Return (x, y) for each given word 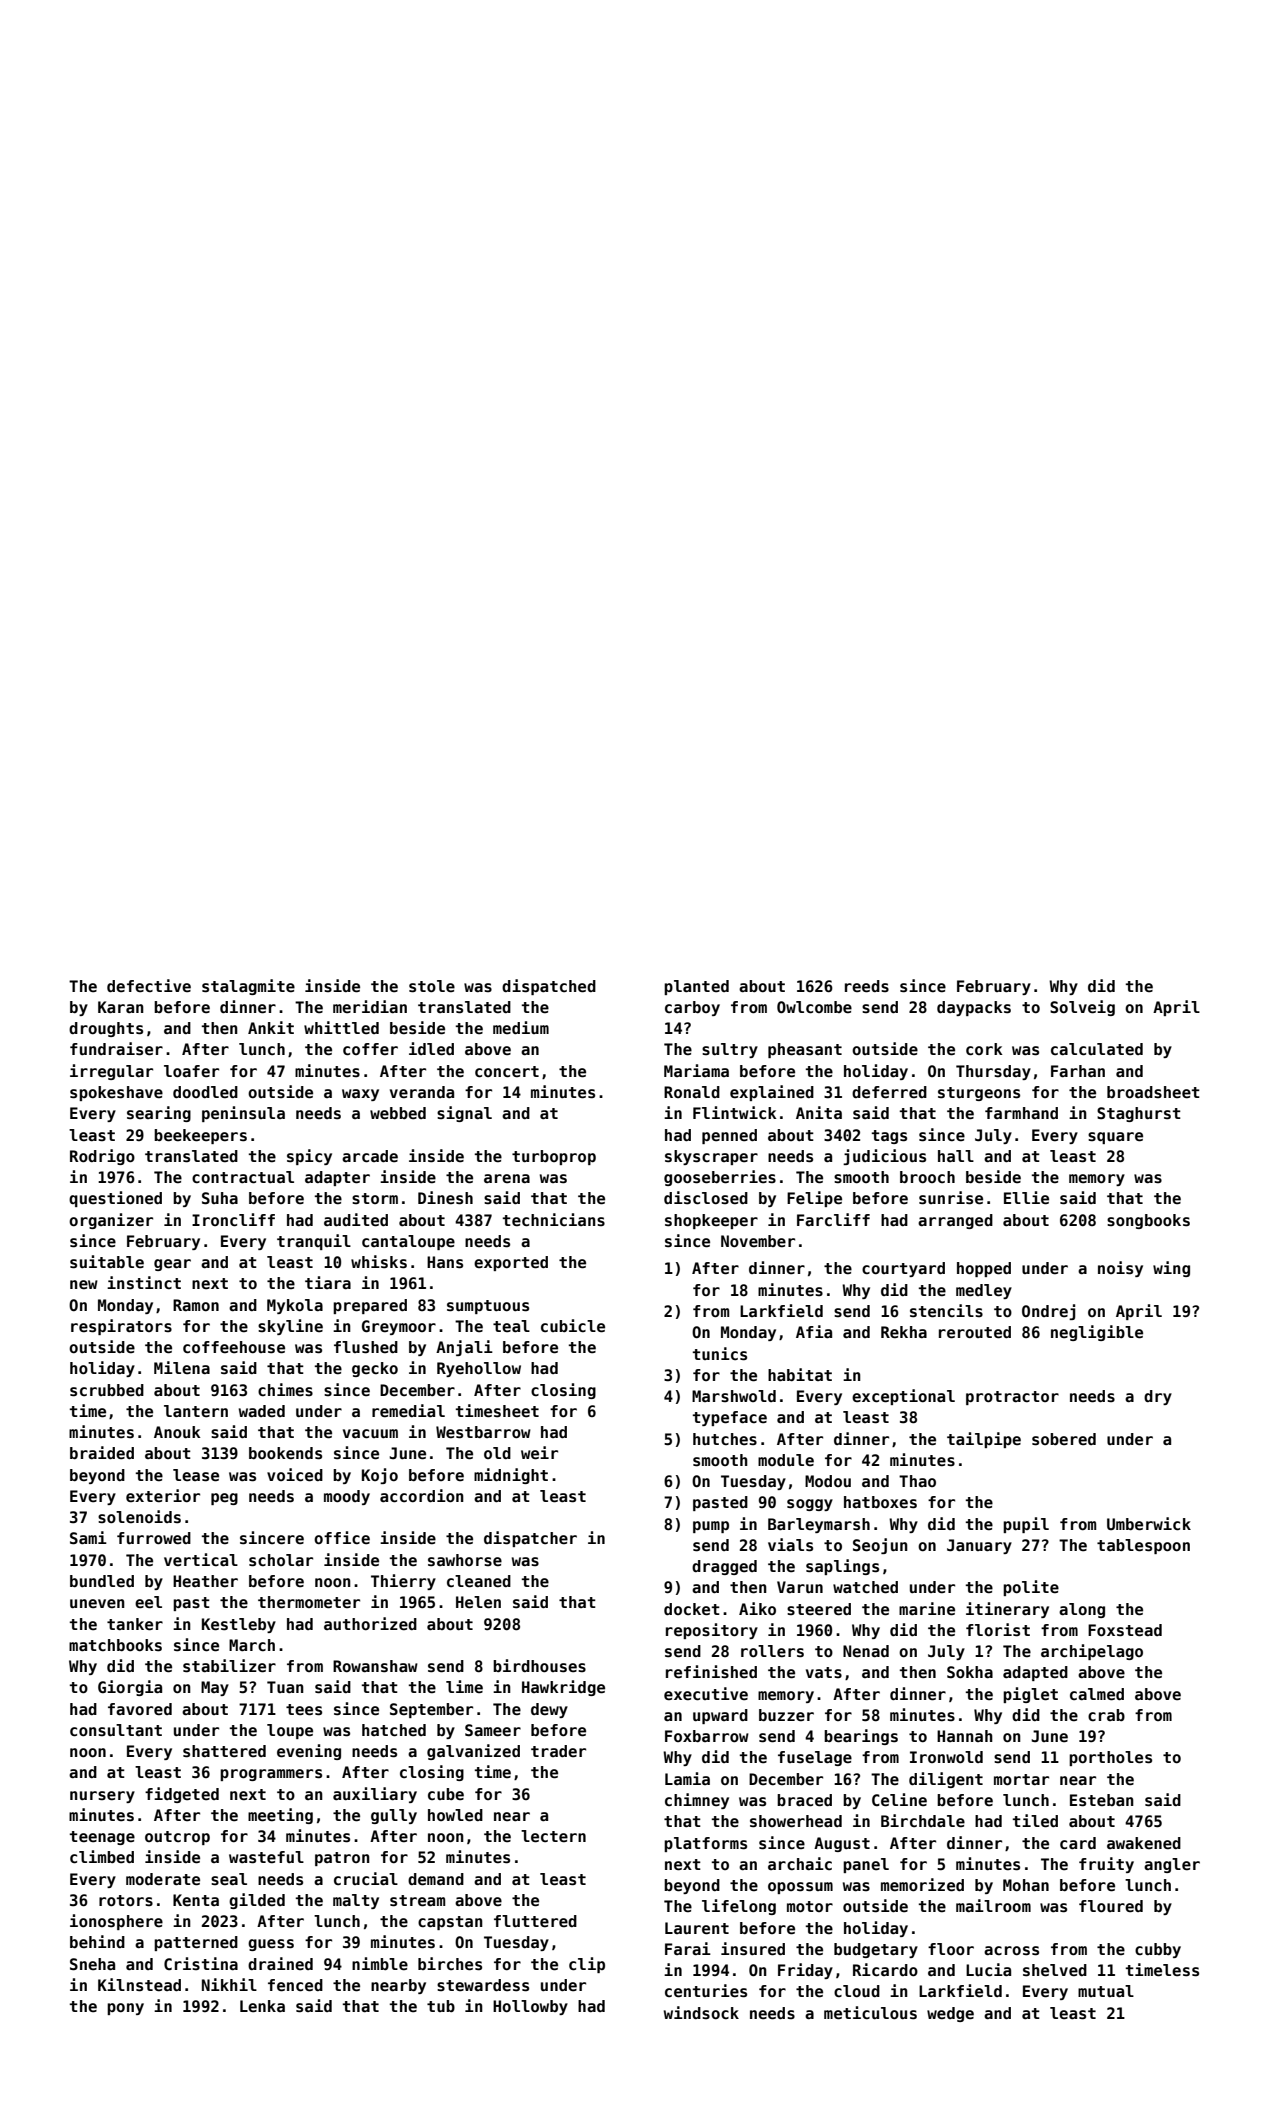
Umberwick (1149, 1524)
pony (125, 2009)
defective (149, 986)
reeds (867, 986)
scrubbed (107, 1390)
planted (696, 987)
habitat (800, 1374)
